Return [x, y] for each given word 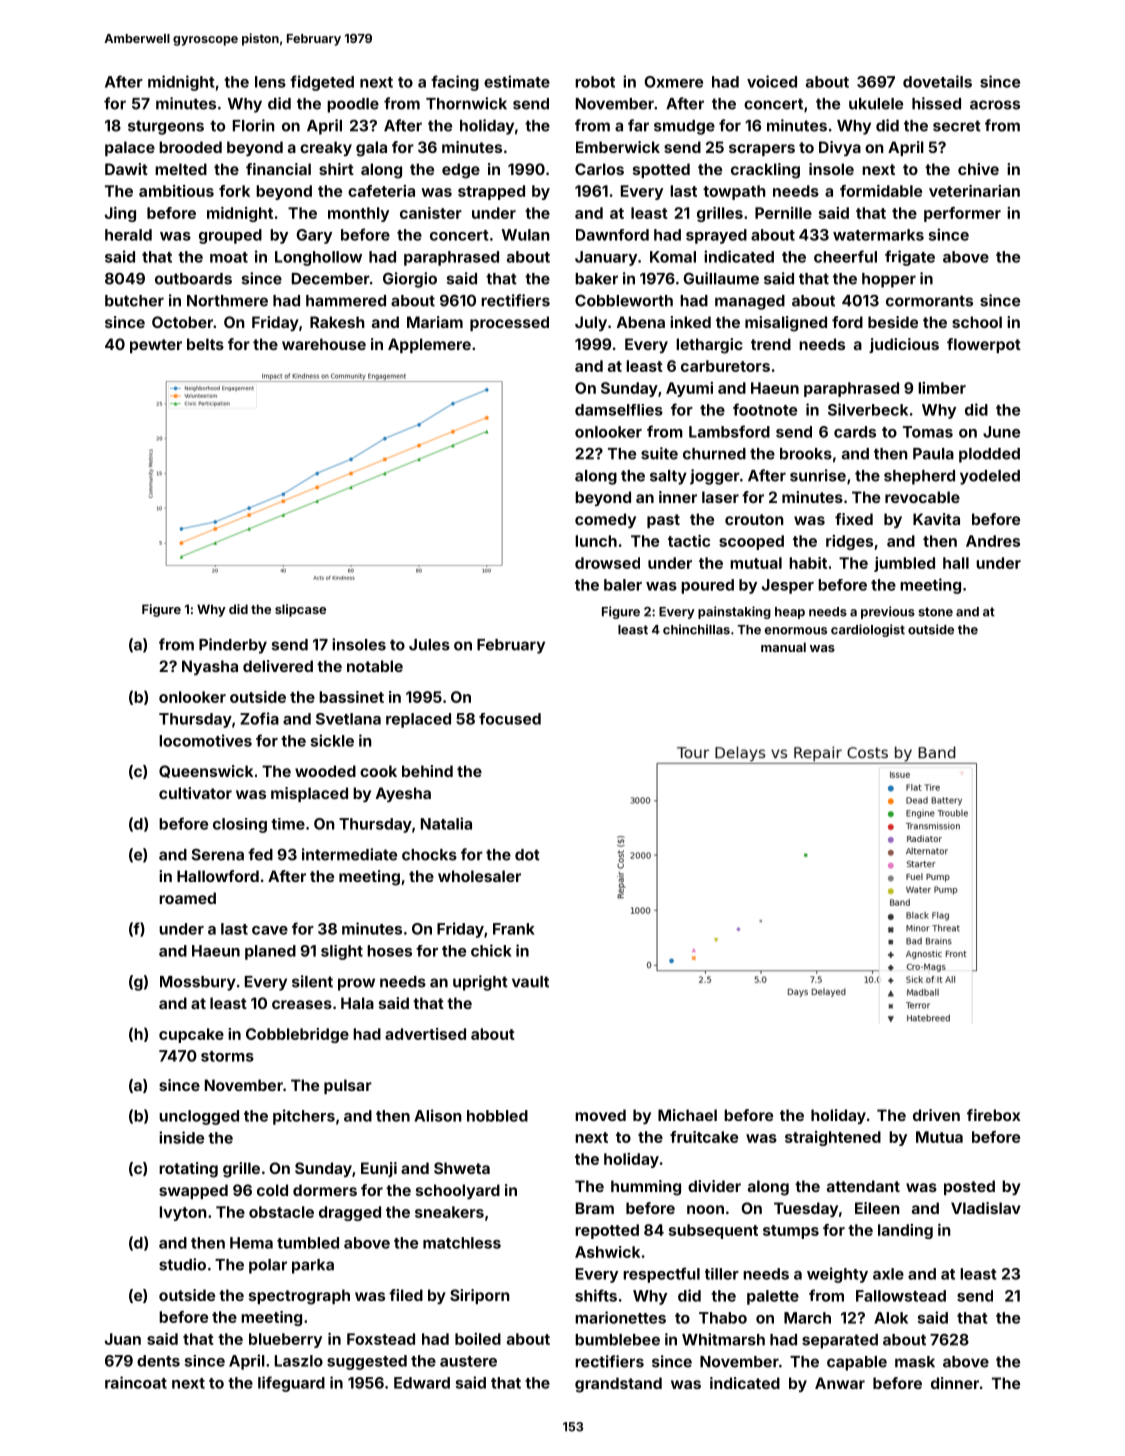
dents [158, 1361]
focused [510, 719]
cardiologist [868, 630]
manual [783, 647]
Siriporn [480, 1296]
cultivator [195, 793]
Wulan [526, 235]
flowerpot [984, 345]
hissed [936, 103]
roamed [187, 898]
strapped [491, 192]
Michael [687, 1115]
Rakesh [337, 322]
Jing [120, 214]
